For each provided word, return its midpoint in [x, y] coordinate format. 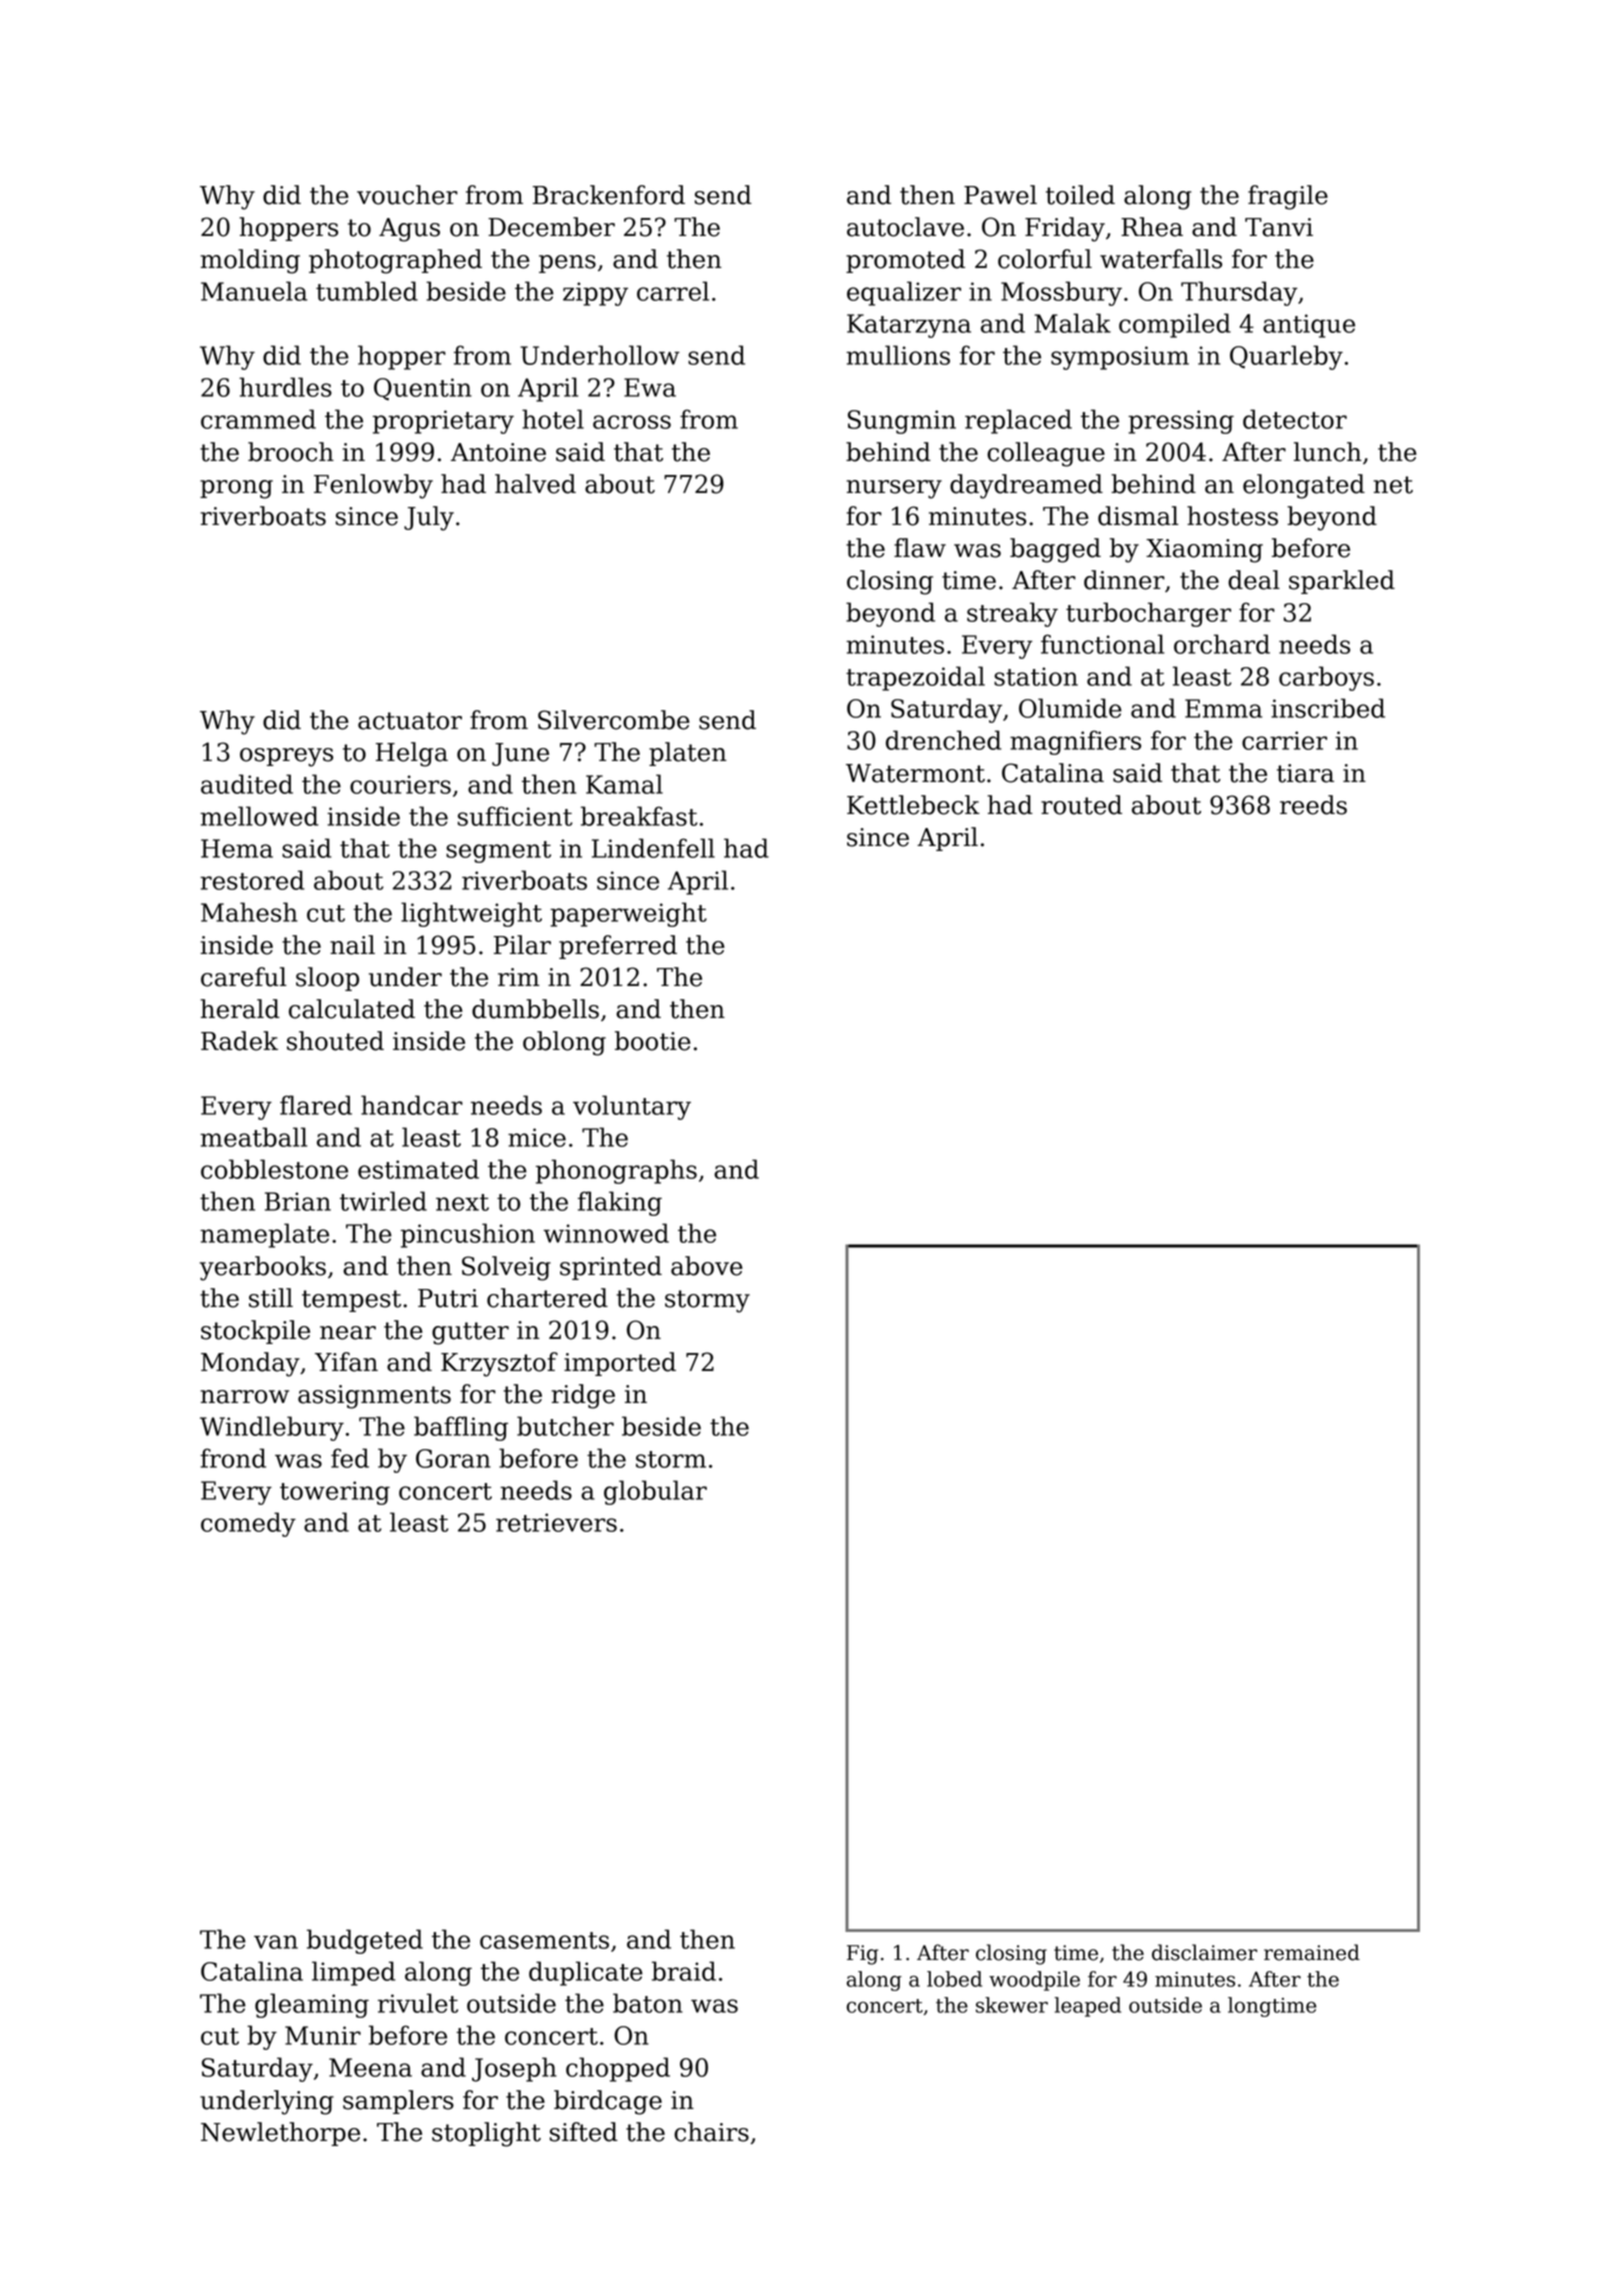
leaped [1088, 2007]
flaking [620, 1203]
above [706, 1266]
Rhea [1152, 227]
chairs [711, 2132]
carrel [673, 291]
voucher [407, 195]
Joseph [514, 2069]
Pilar [522, 945]
